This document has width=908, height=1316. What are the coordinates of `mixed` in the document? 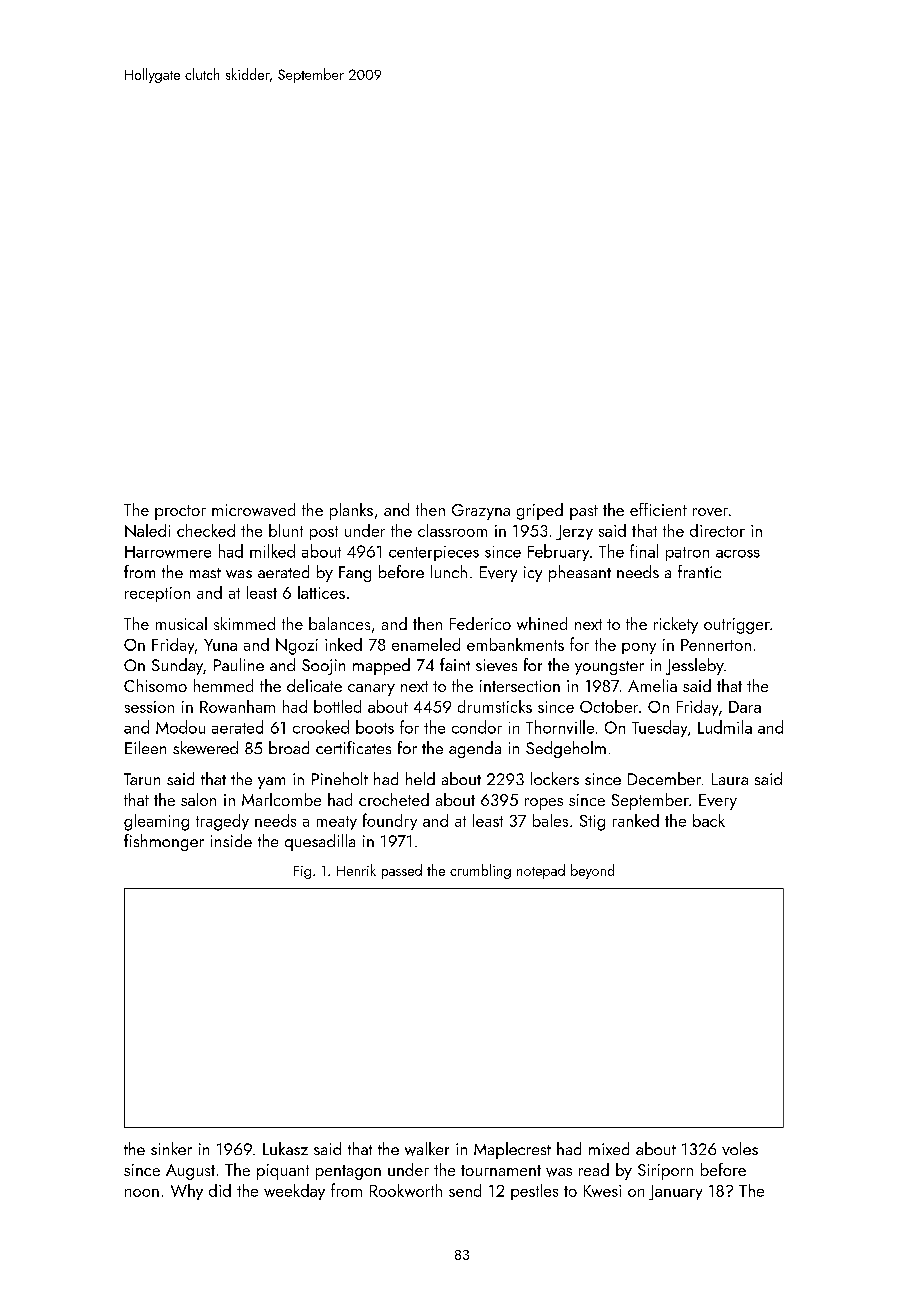 It's located at (609, 1148).
